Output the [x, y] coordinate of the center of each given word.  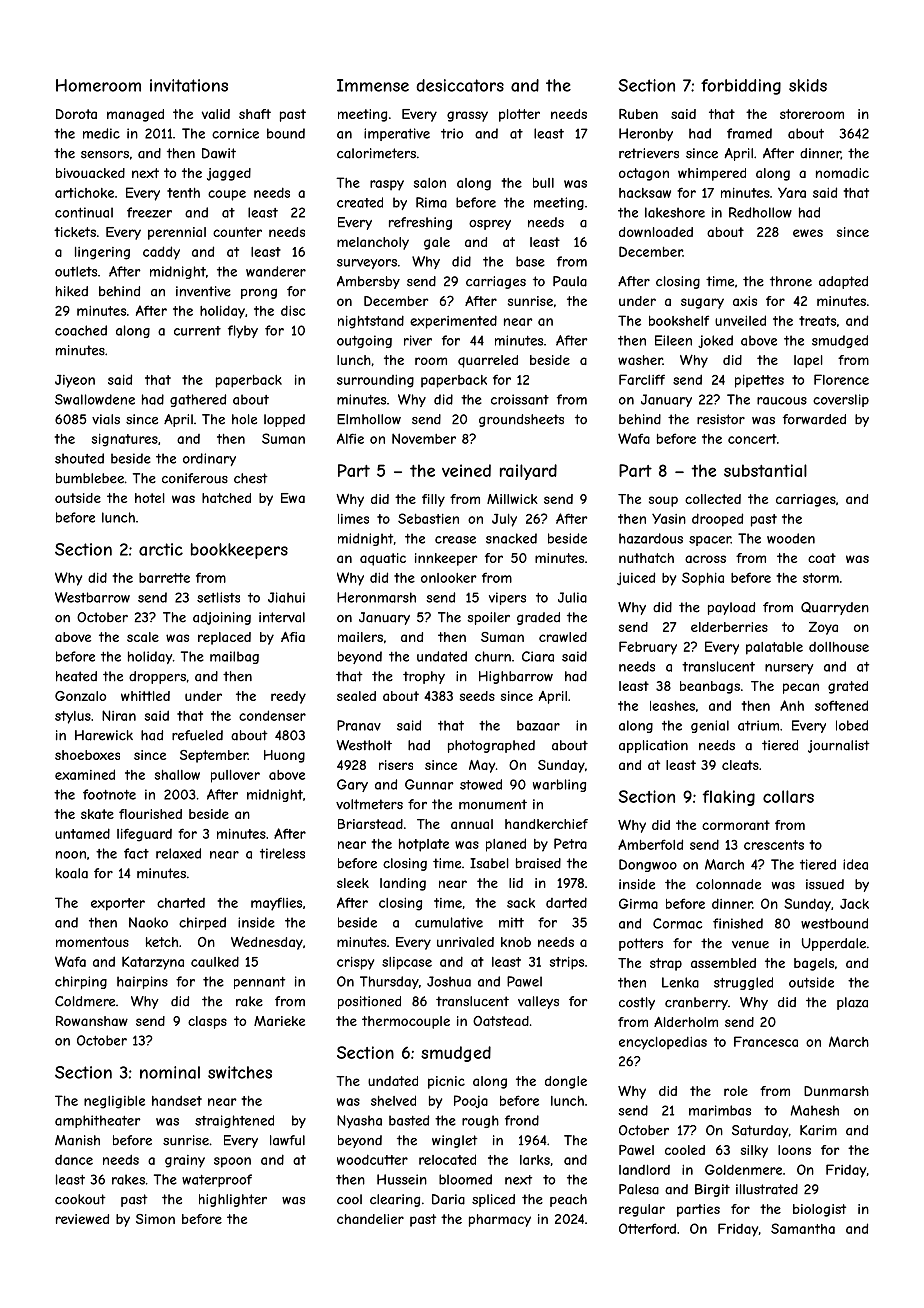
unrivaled [465, 942]
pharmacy [500, 1220]
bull [543, 183]
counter [237, 232]
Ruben [638, 114]
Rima [431, 202]
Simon [155, 1219]
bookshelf [679, 320]
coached [81, 330]
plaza [852, 1003]
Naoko [148, 922]
